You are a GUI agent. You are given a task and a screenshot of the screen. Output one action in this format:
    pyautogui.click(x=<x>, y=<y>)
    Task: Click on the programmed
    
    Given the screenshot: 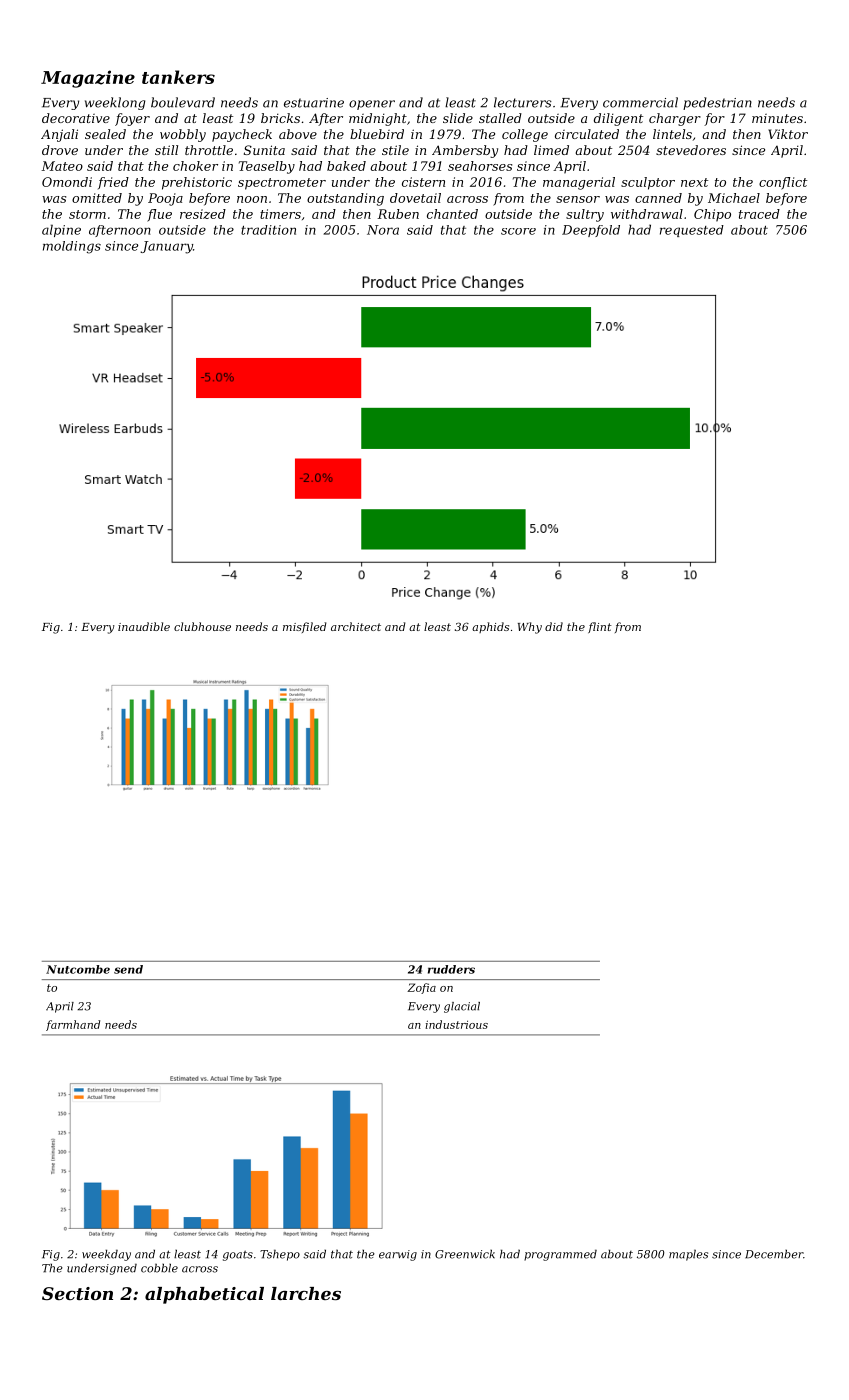 What is the action you would take?
    pyautogui.click(x=560, y=1255)
